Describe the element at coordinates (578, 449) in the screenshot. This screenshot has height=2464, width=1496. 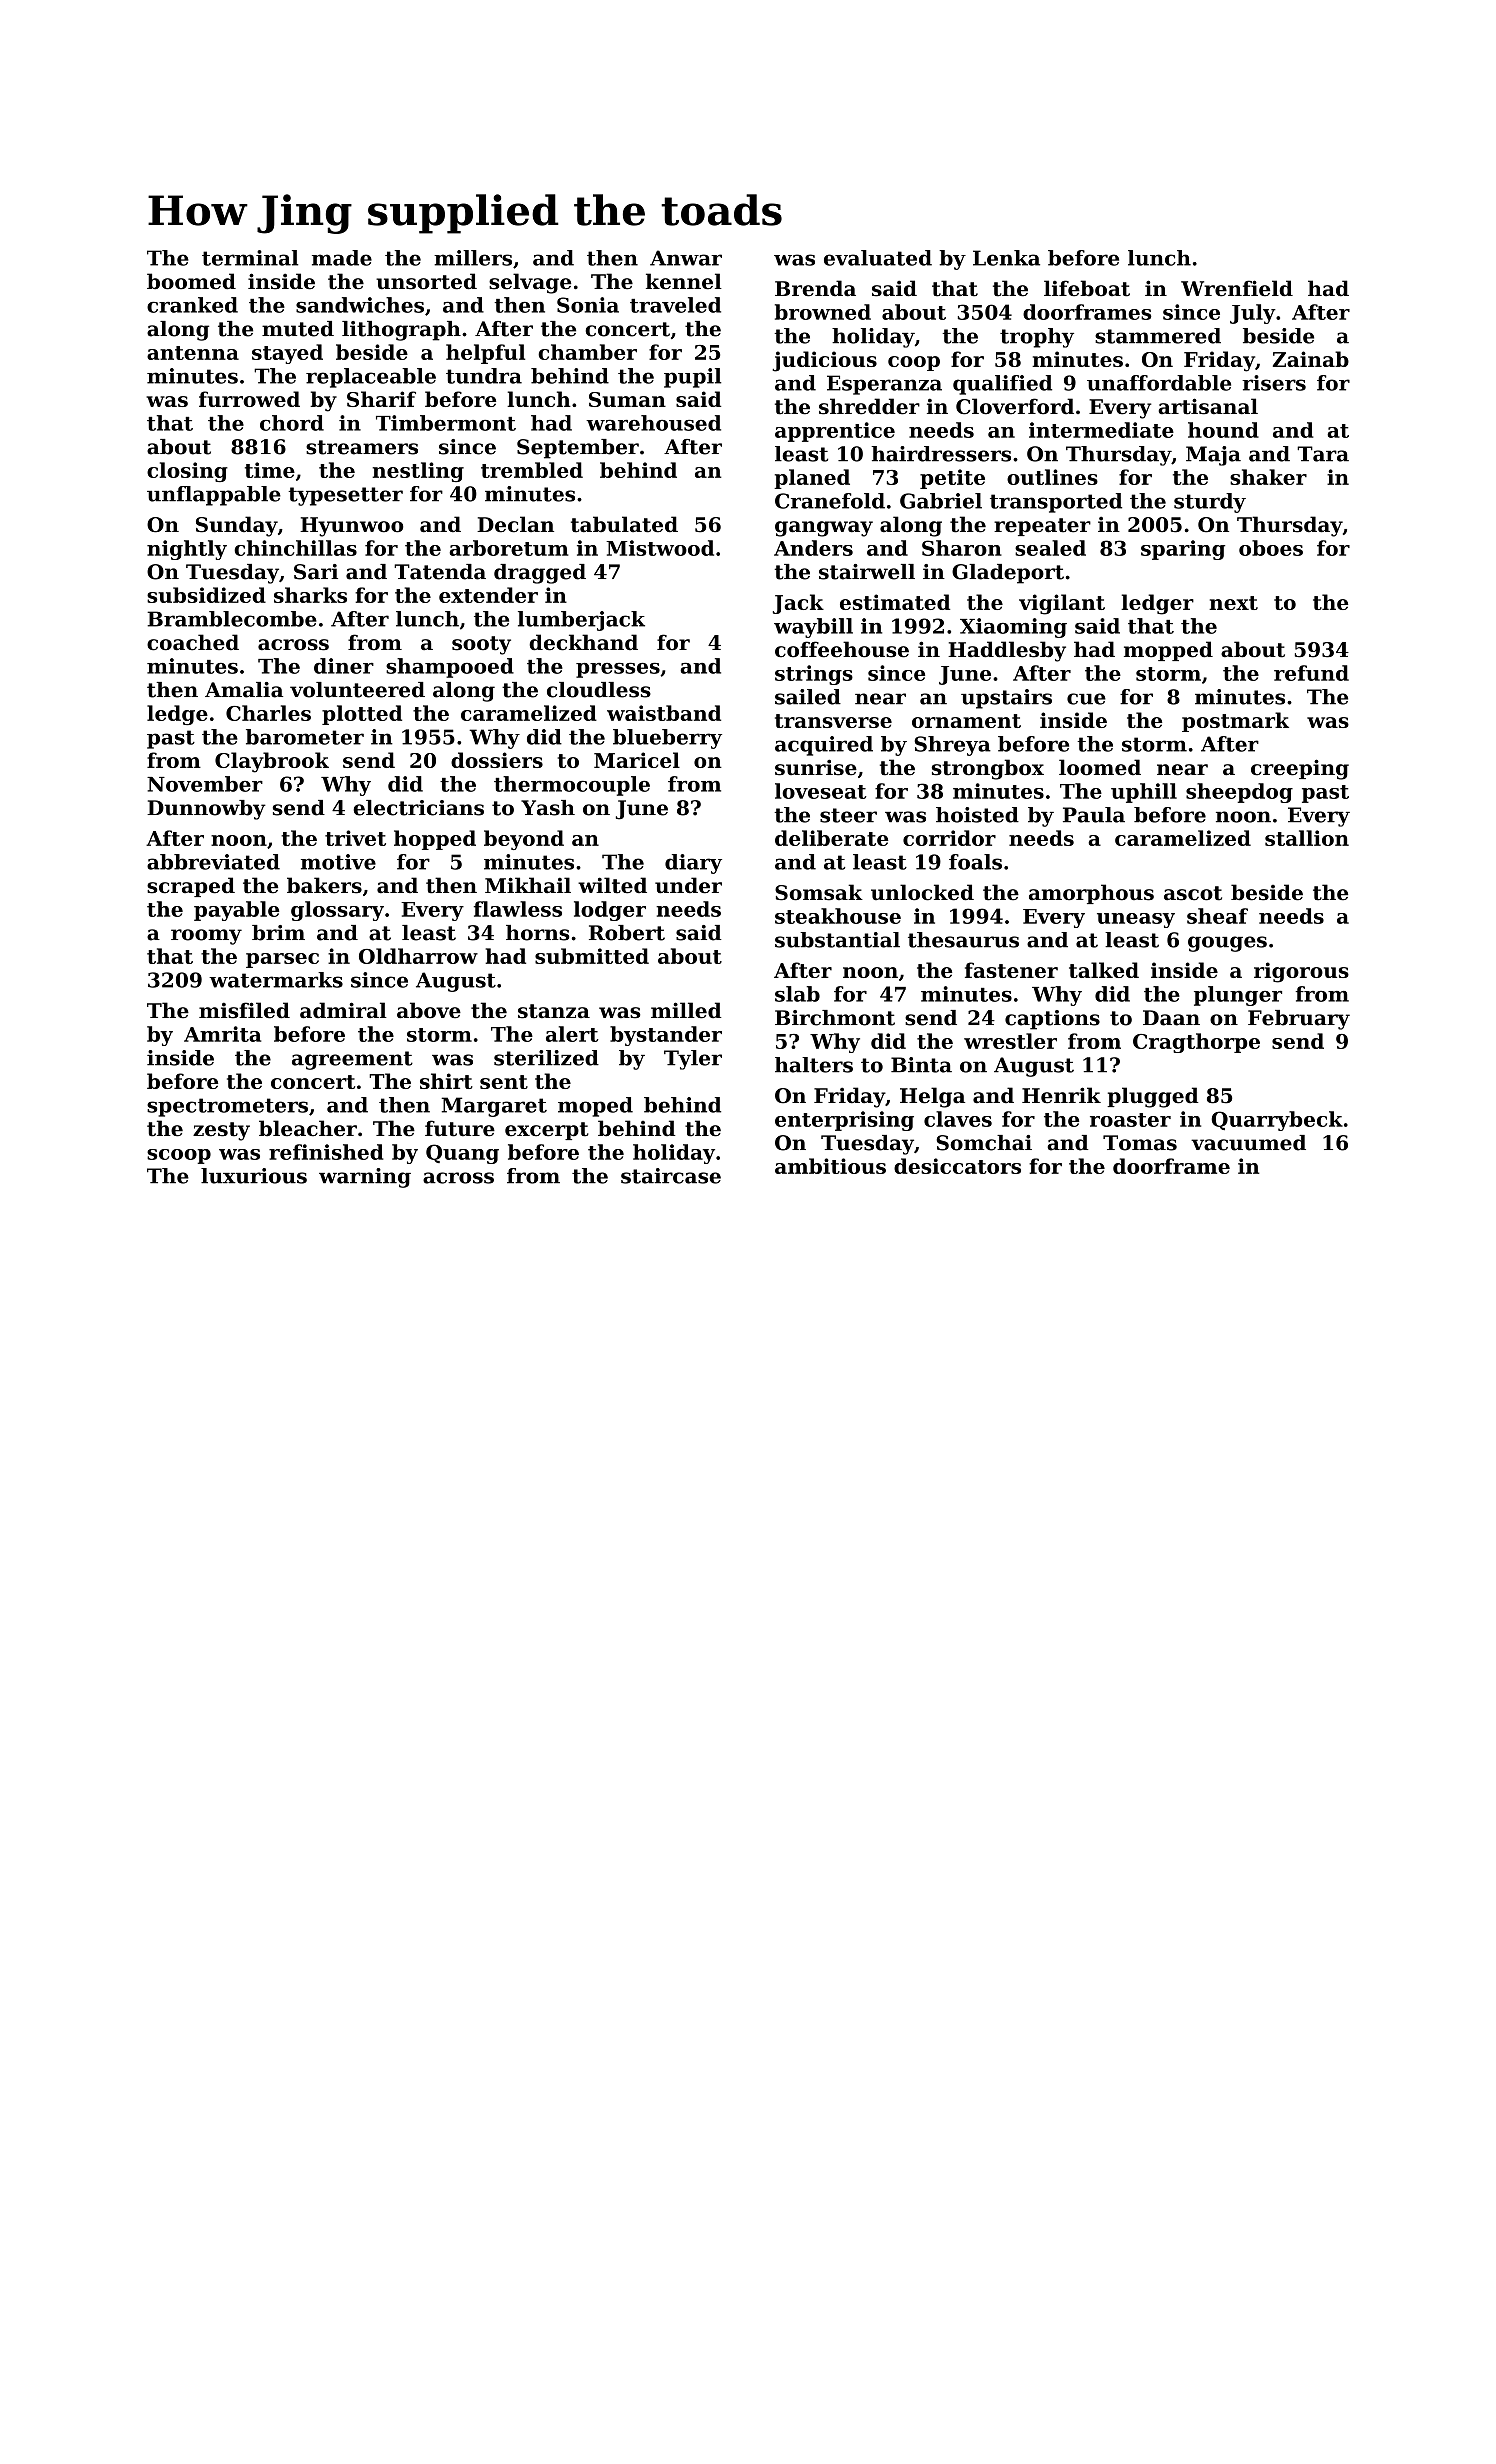
I see `September` at that location.
